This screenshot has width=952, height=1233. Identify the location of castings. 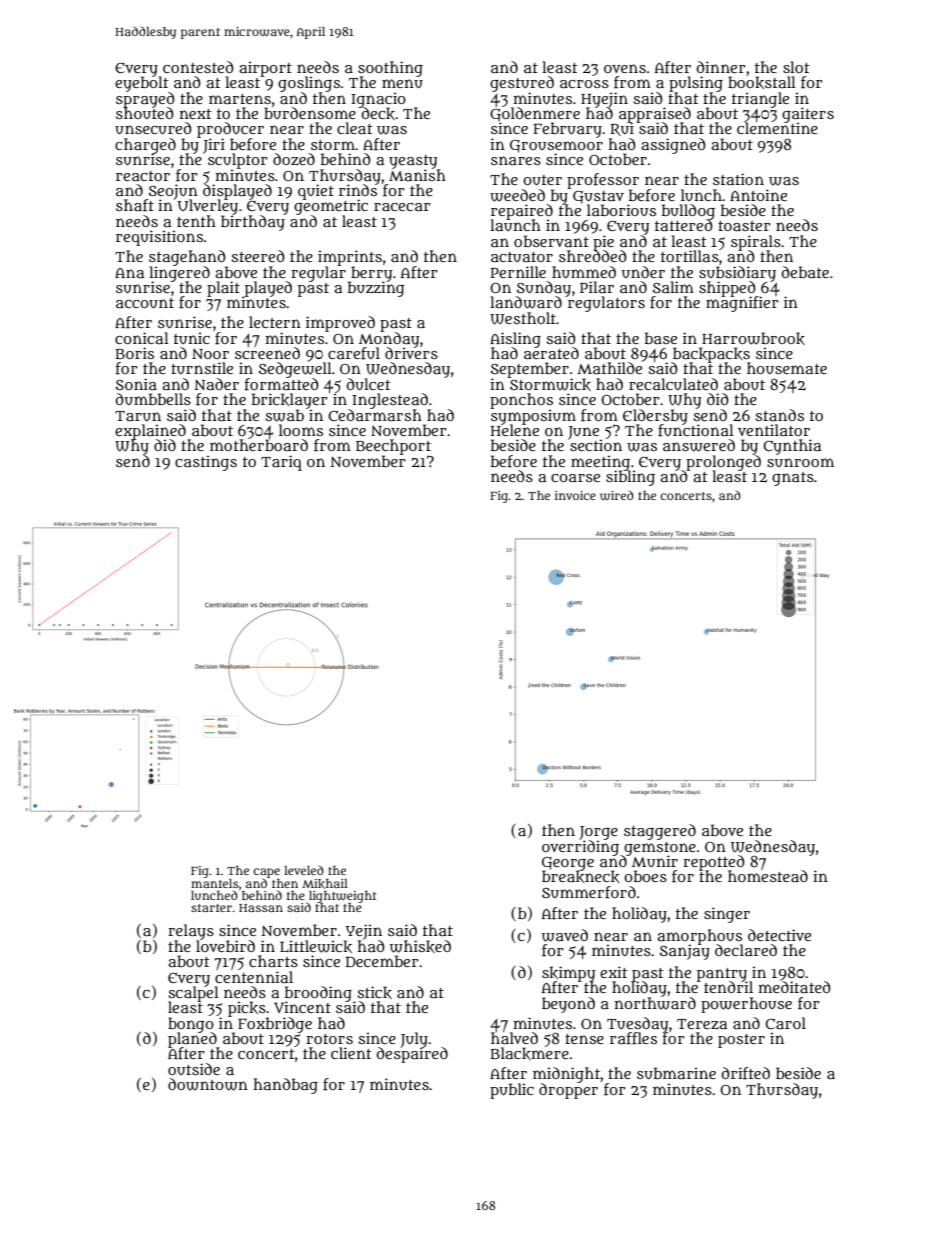
(206, 463).
